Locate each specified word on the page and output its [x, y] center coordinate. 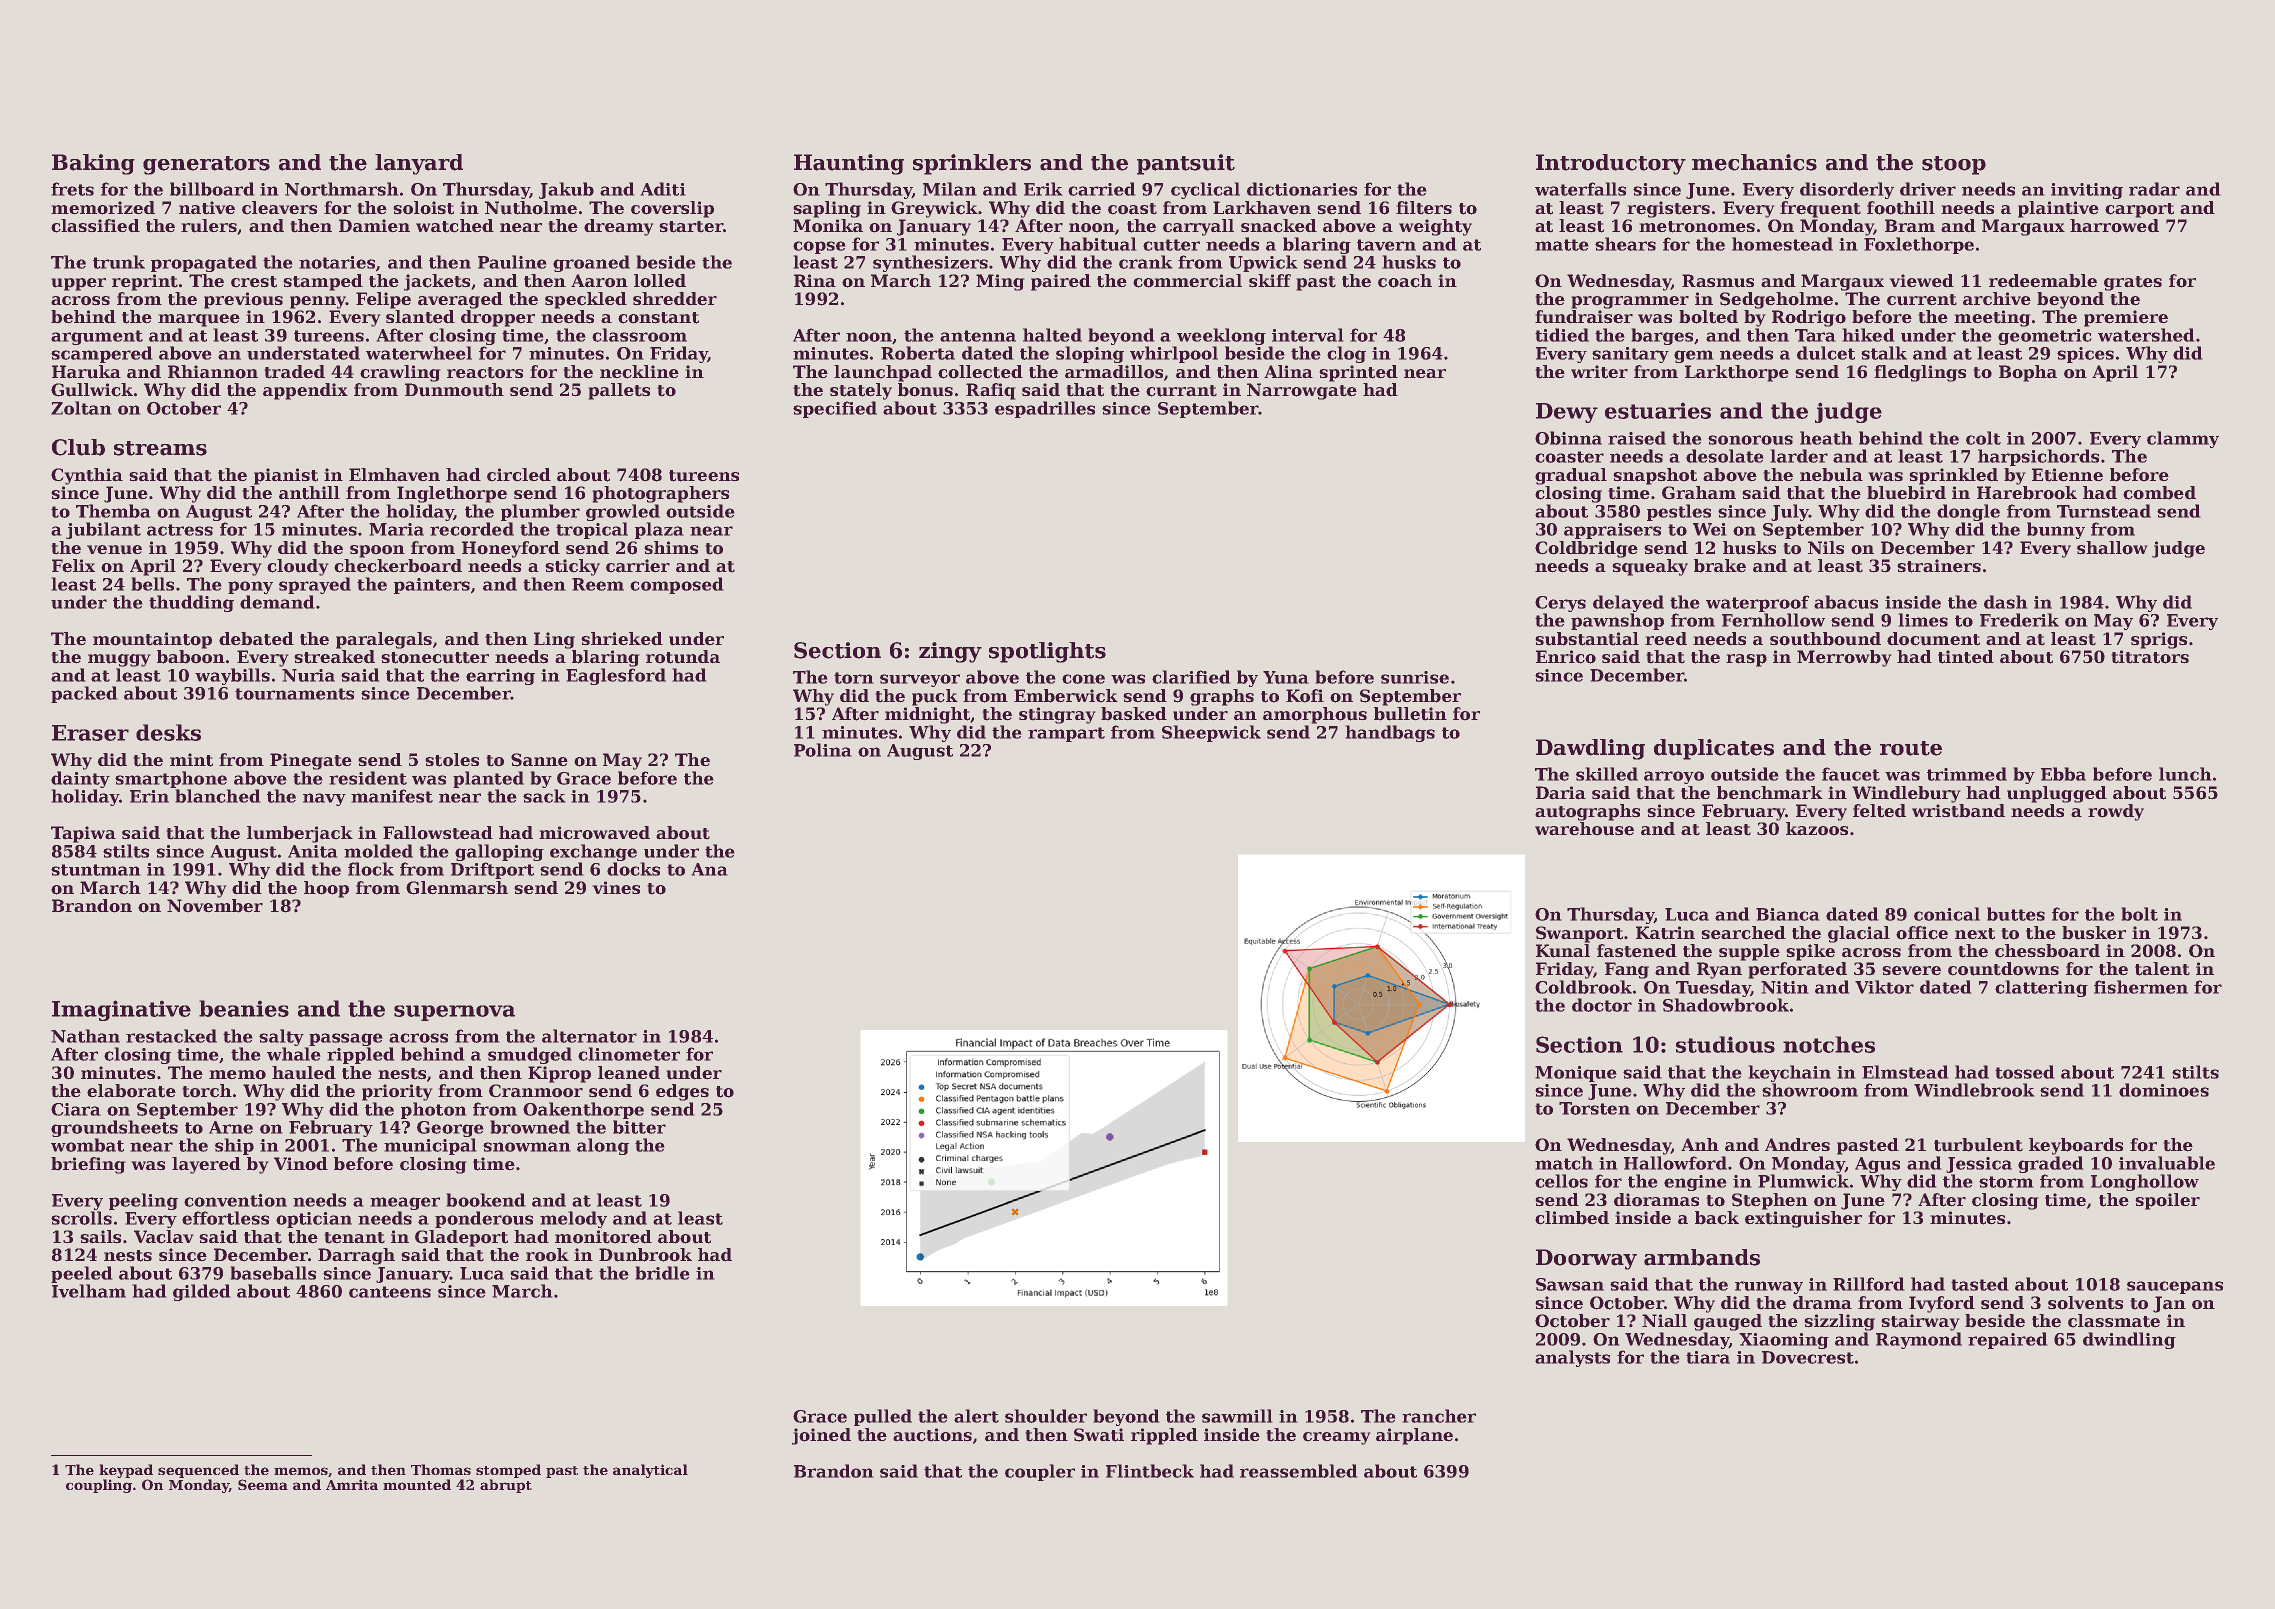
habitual [1098, 244]
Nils [1826, 547]
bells [153, 584]
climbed [1572, 1218]
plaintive [2058, 209]
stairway [1920, 1322]
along [603, 1146]
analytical [650, 1471]
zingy [950, 652]
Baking [93, 164]
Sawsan [1570, 1284]
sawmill [1237, 1416]
